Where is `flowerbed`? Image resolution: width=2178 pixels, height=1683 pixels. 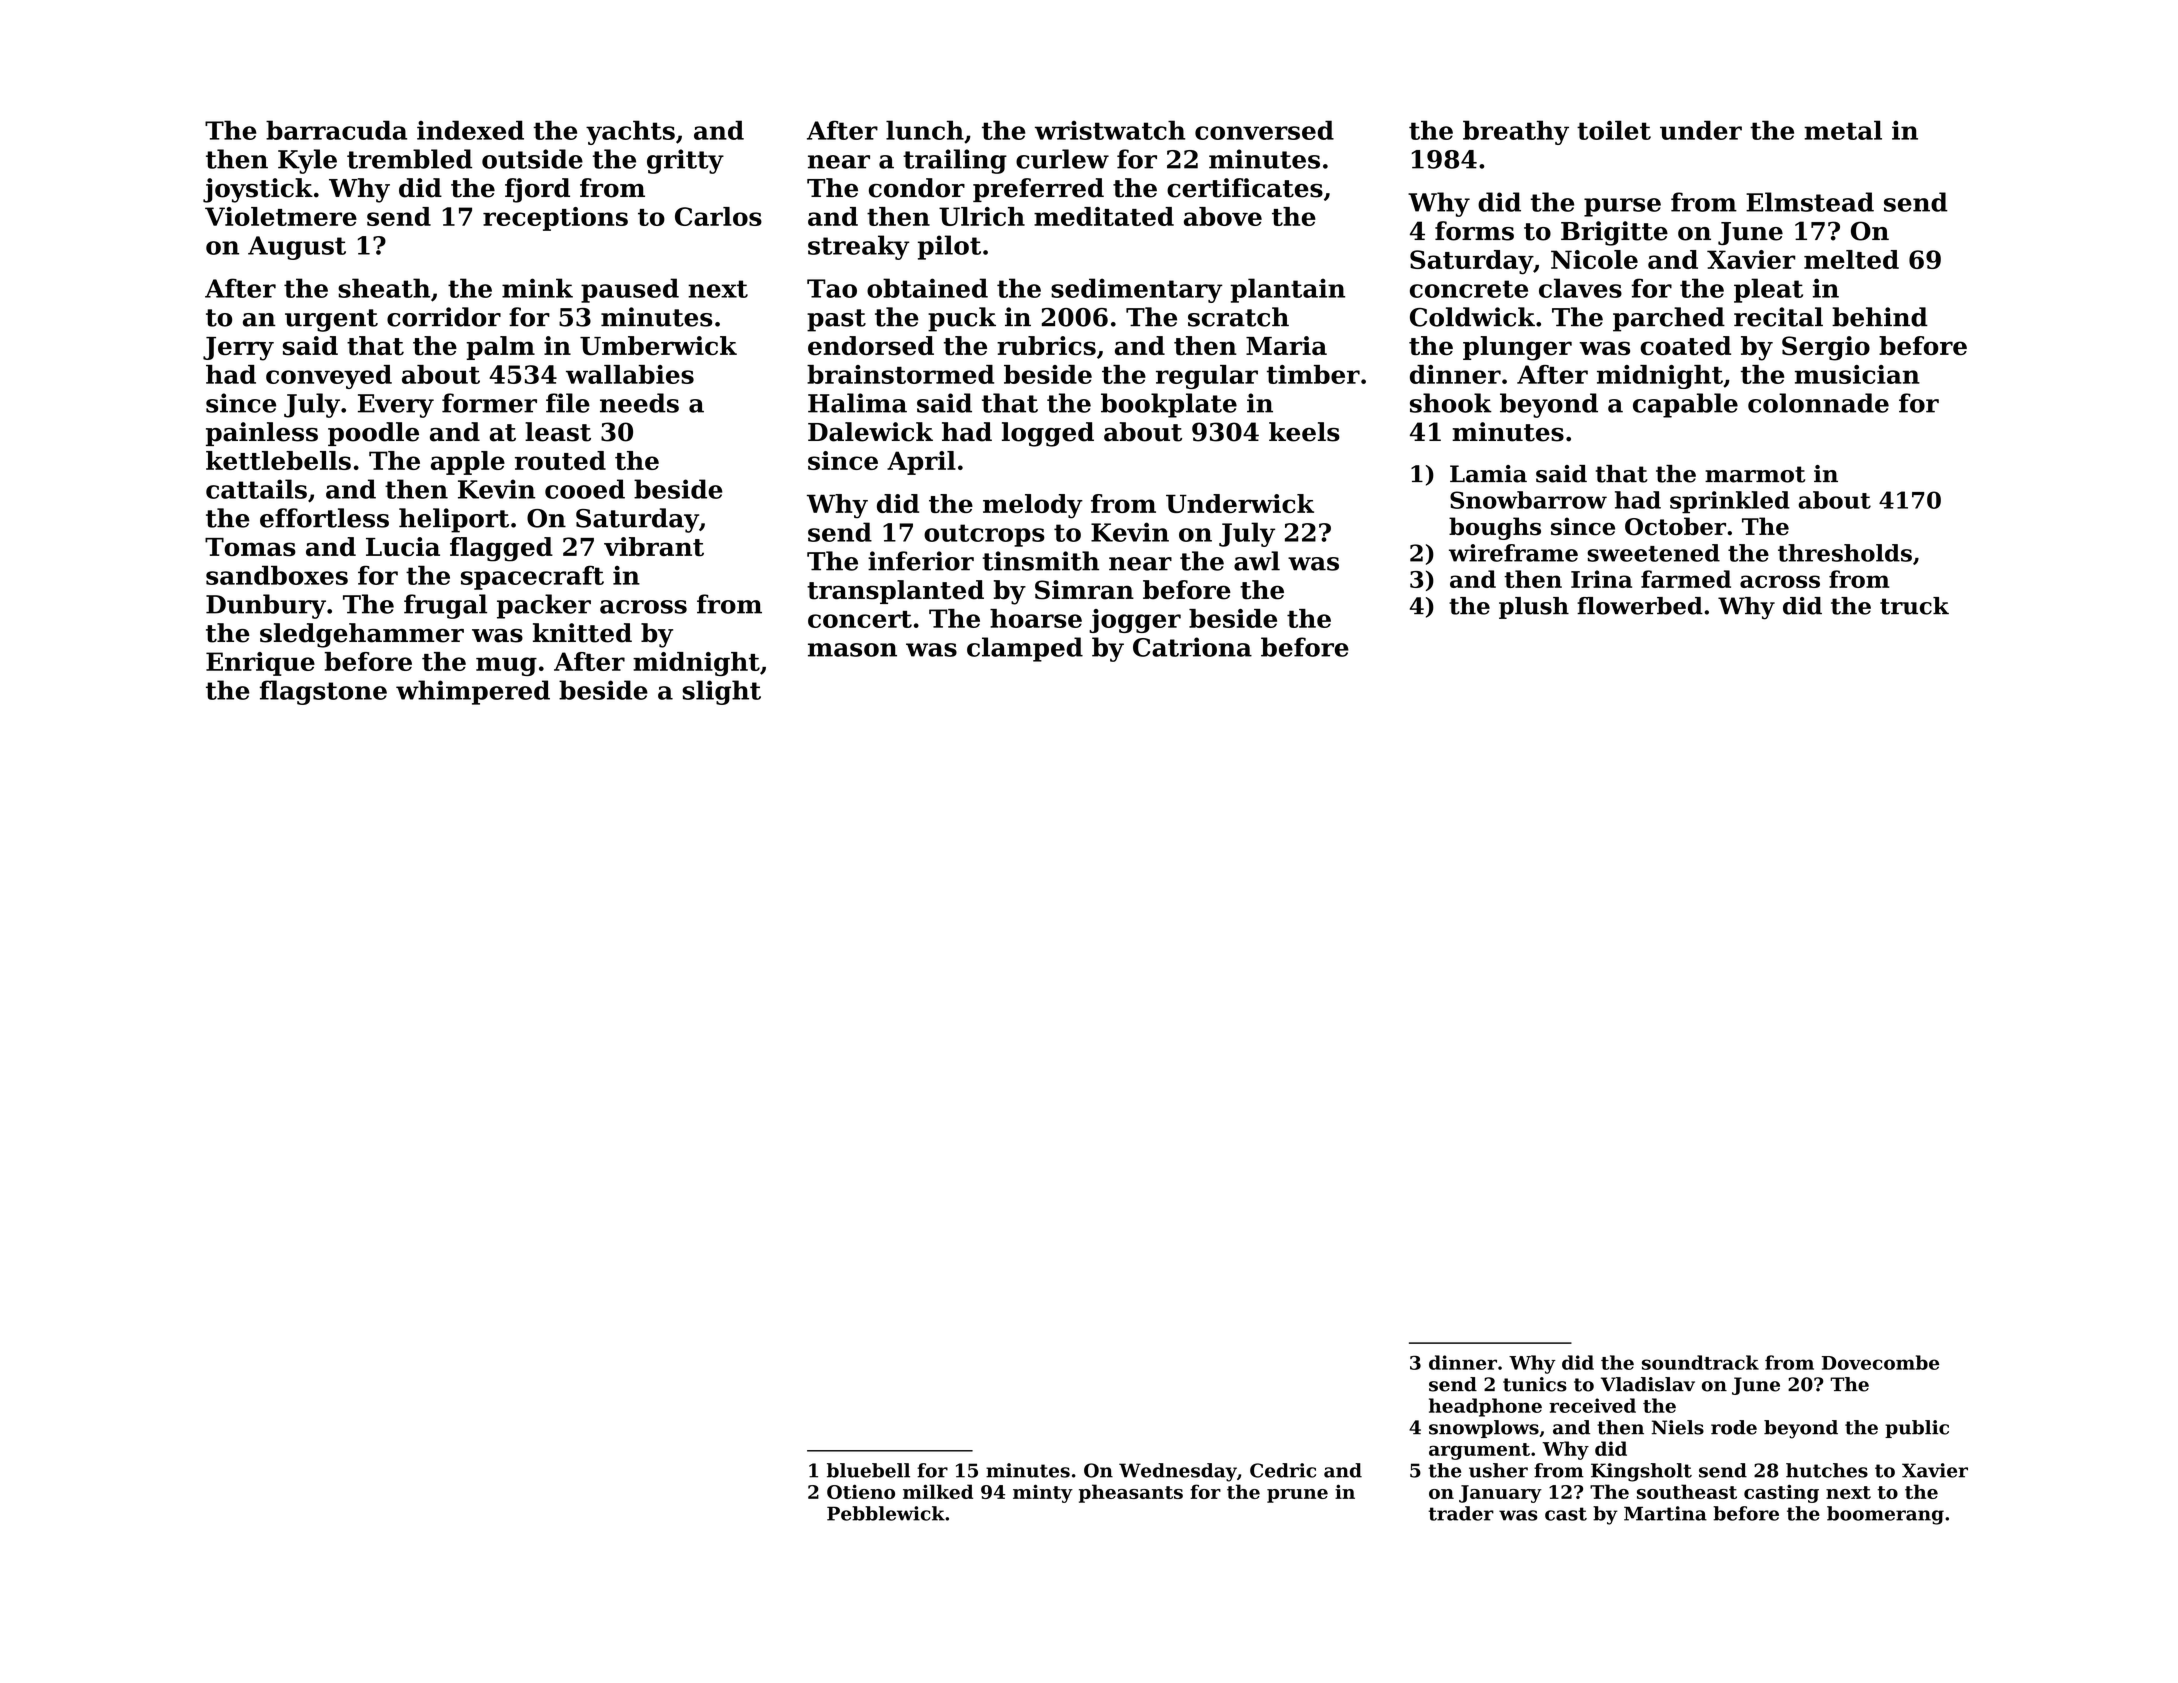
flowerbed is located at coordinates (1640, 606).
